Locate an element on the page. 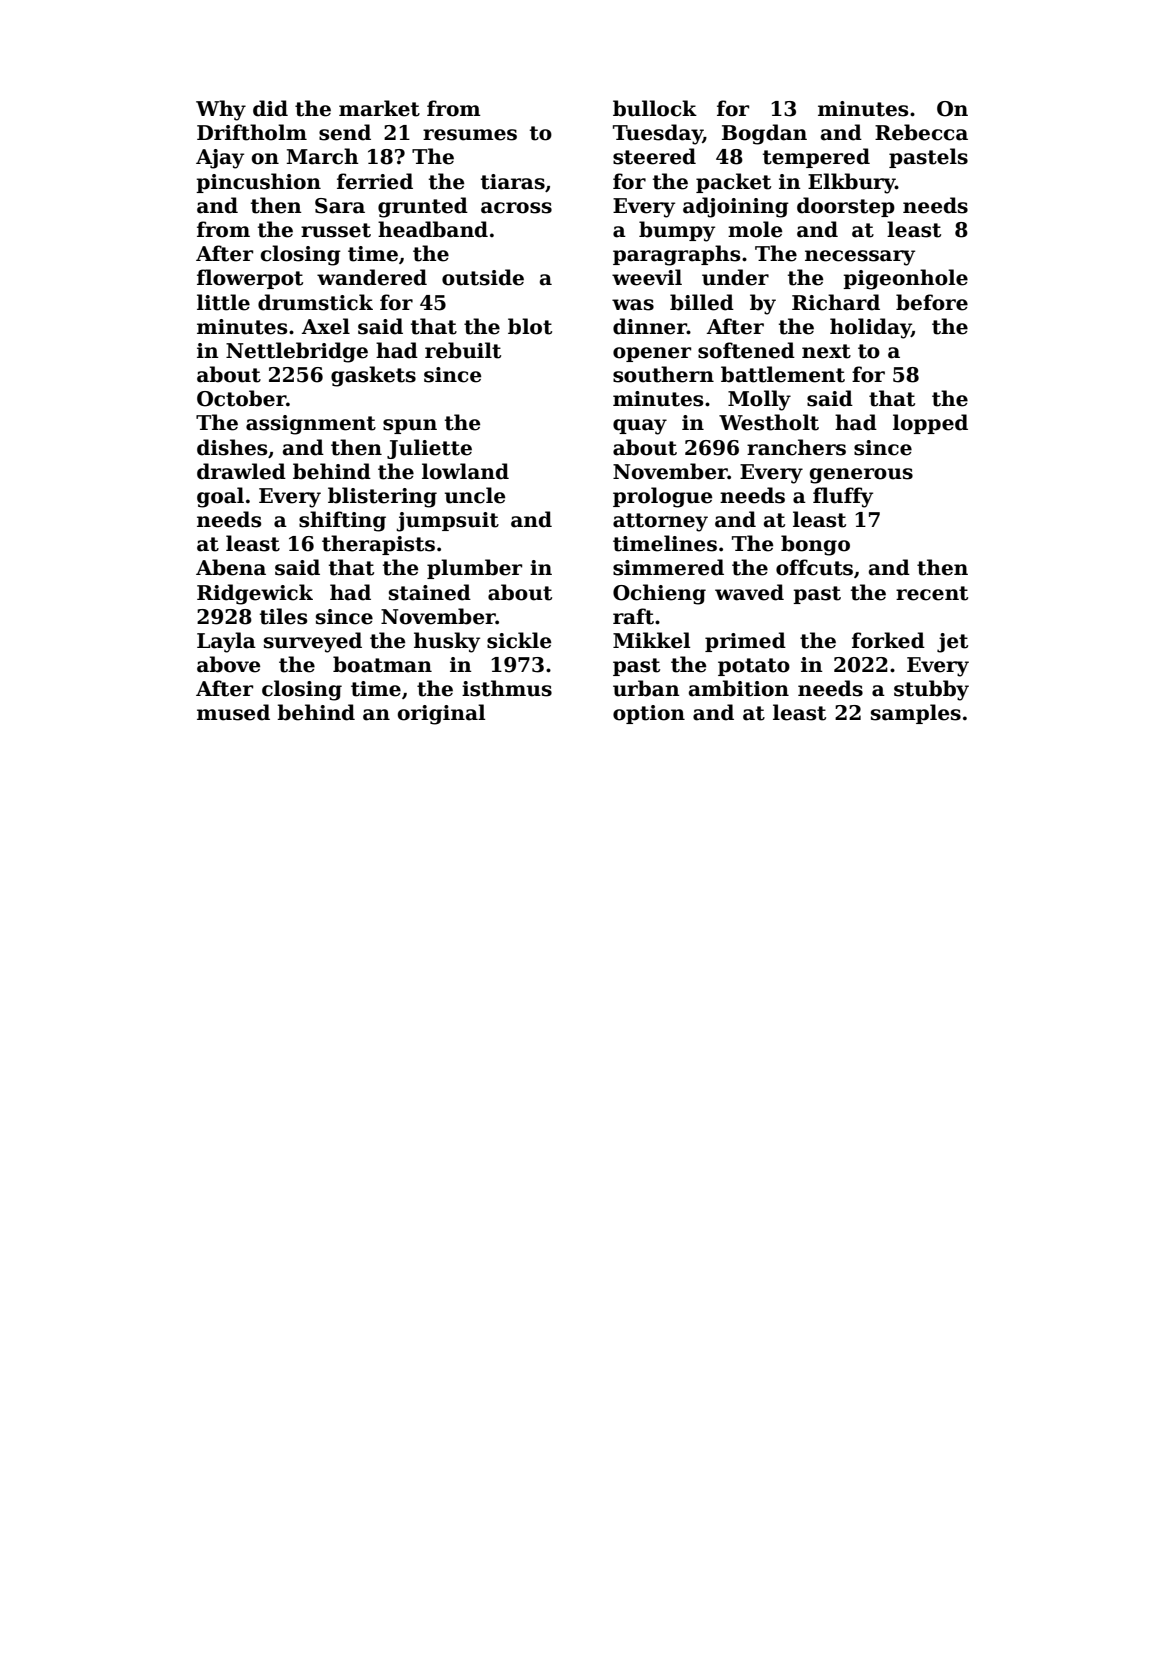 The image size is (1165, 1654). tiaras is located at coordinates (513, 182).
